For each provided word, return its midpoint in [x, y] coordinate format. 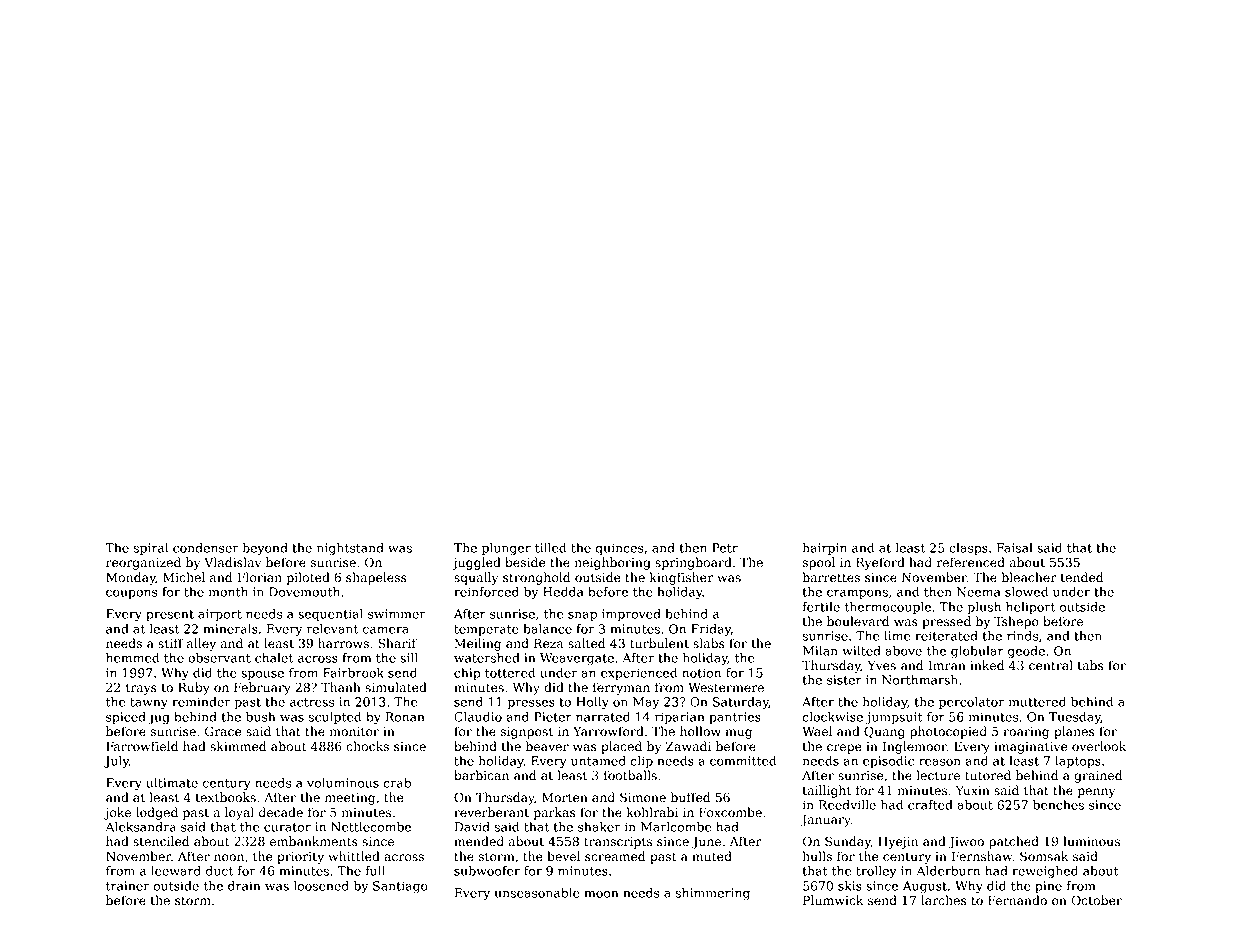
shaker [599, 827]
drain [244, 886]
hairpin [825, 549]
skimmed [238, 746]
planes [1074, 732]
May [646, 703]
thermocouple [888, 608]
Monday [131, 578]
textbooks [226, 797]
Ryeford [880, 563]
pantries [735, 718]
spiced [126, 718]
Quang [884, 732]
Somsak [1044, 856]
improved [631, 615]
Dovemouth [304, 592]
